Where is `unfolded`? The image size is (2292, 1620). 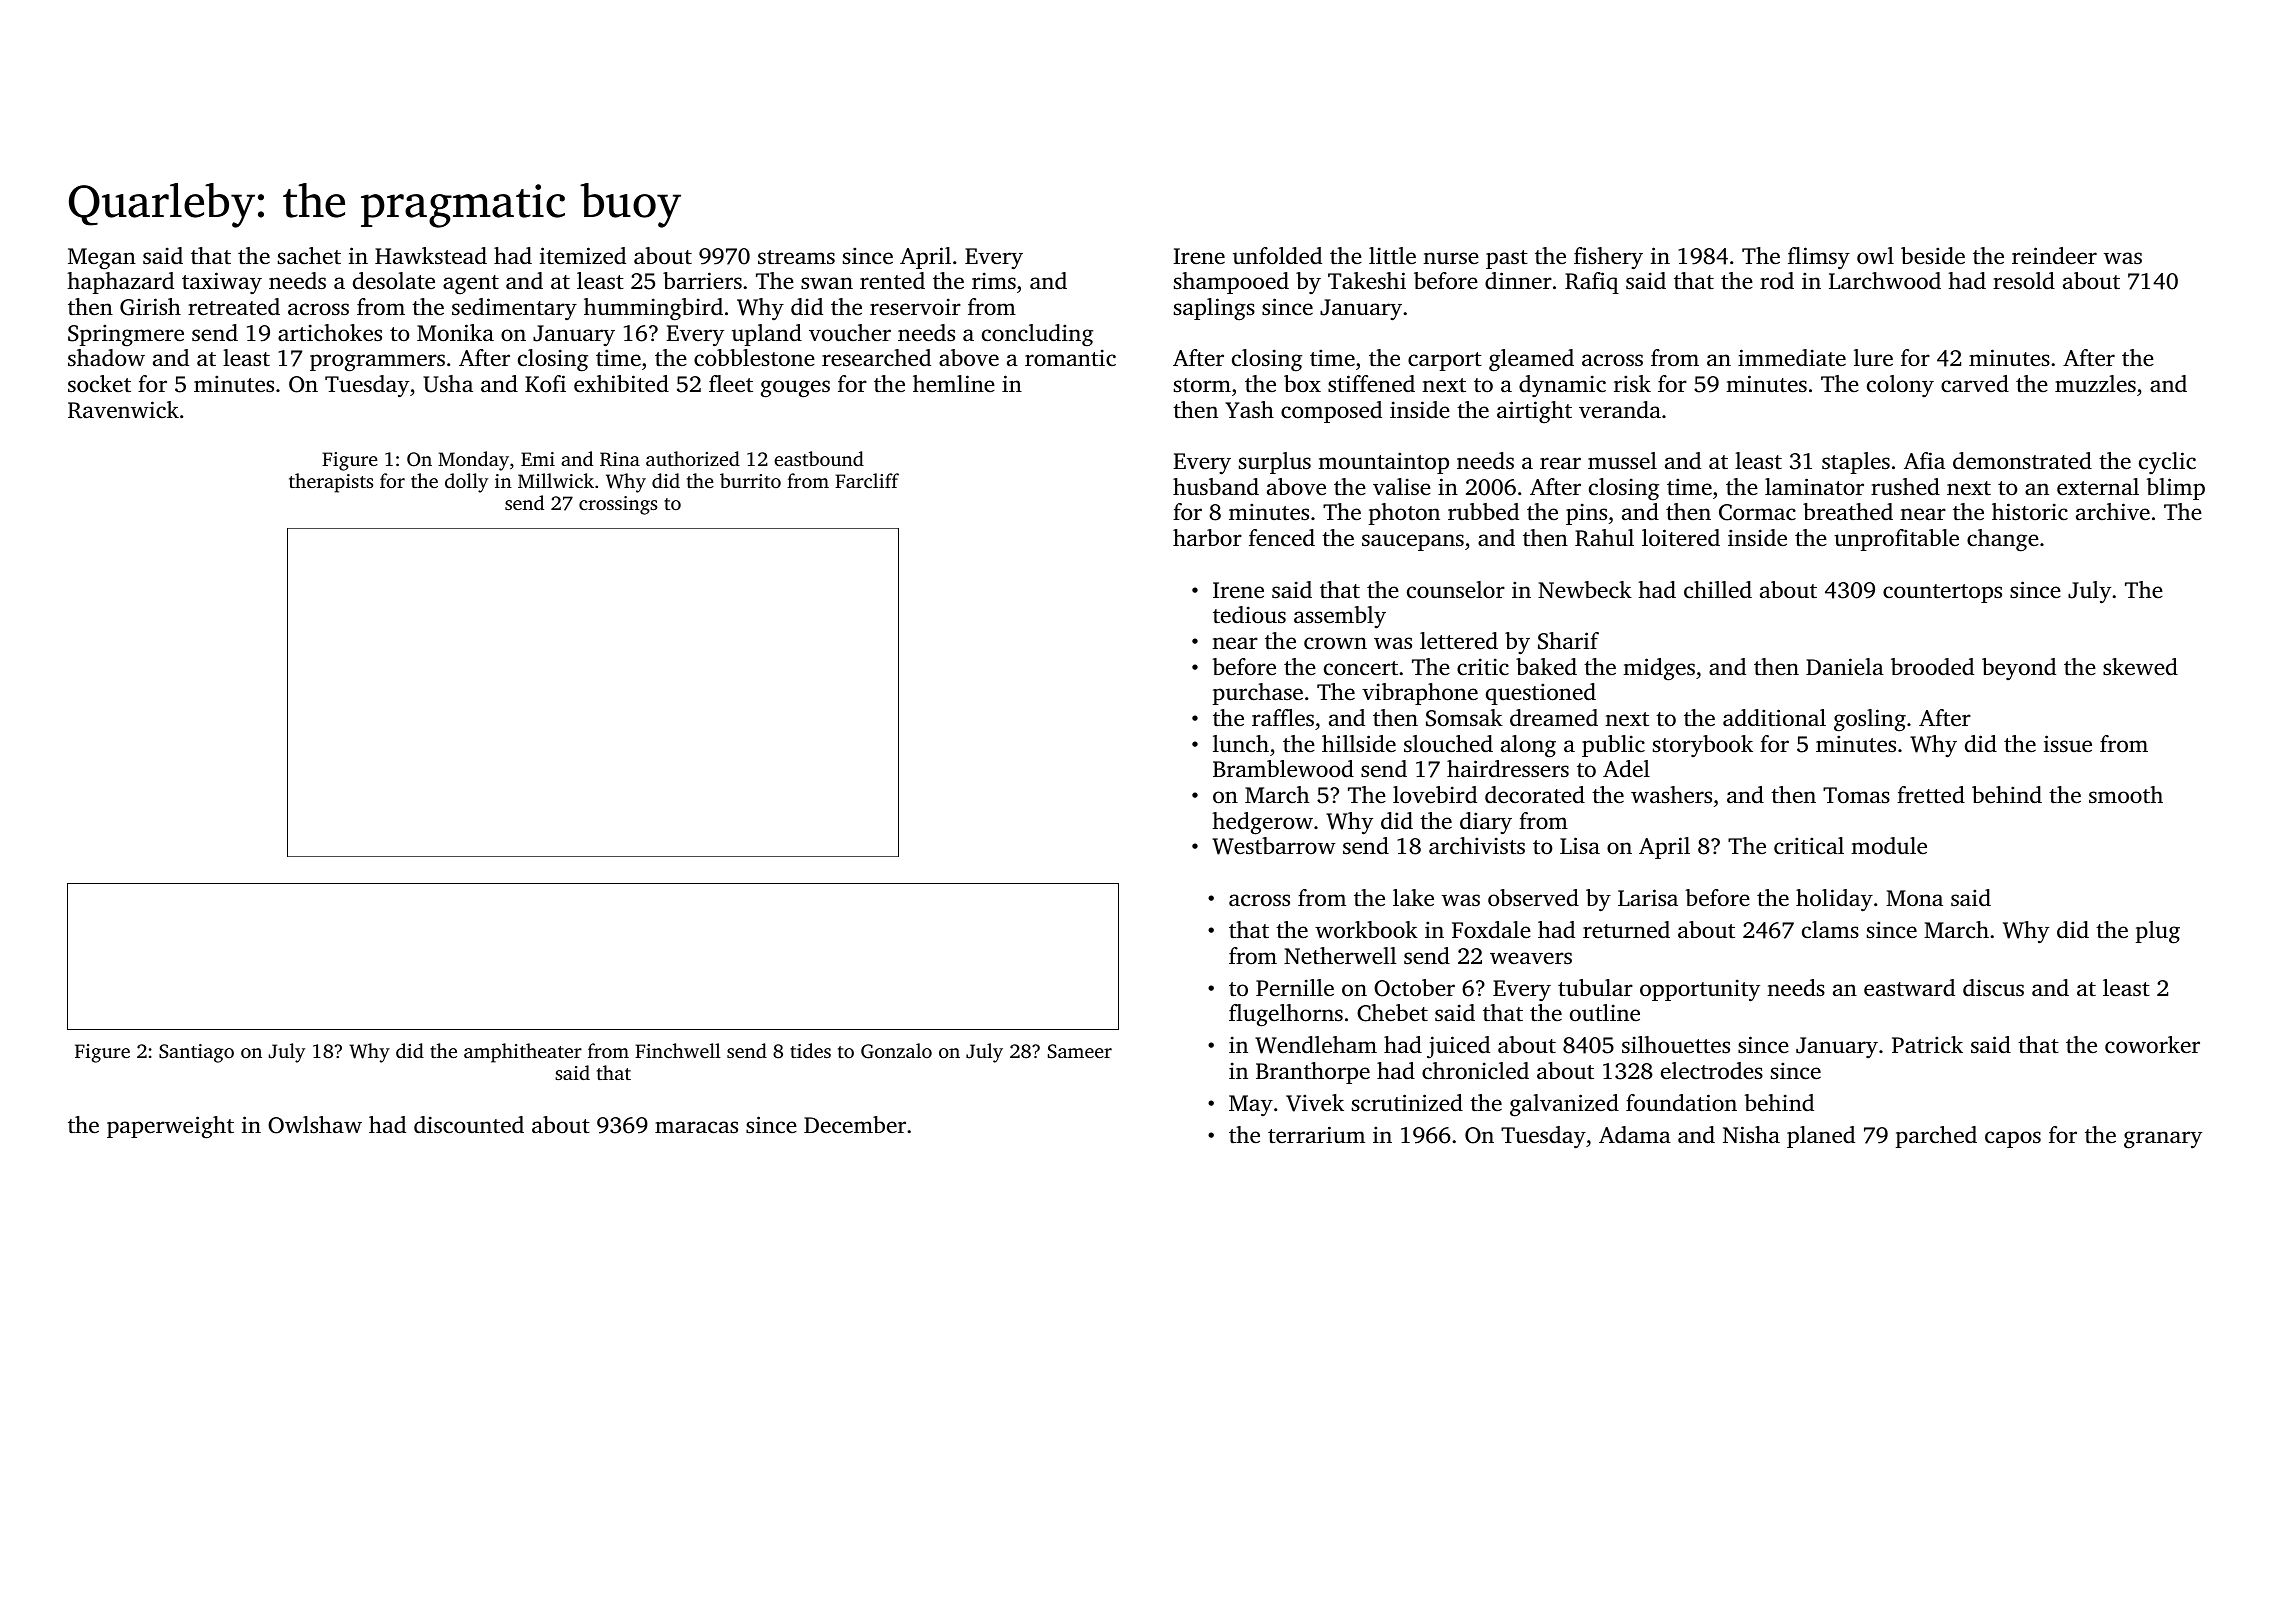 unfolded is located at coordinates (1277, 256).
